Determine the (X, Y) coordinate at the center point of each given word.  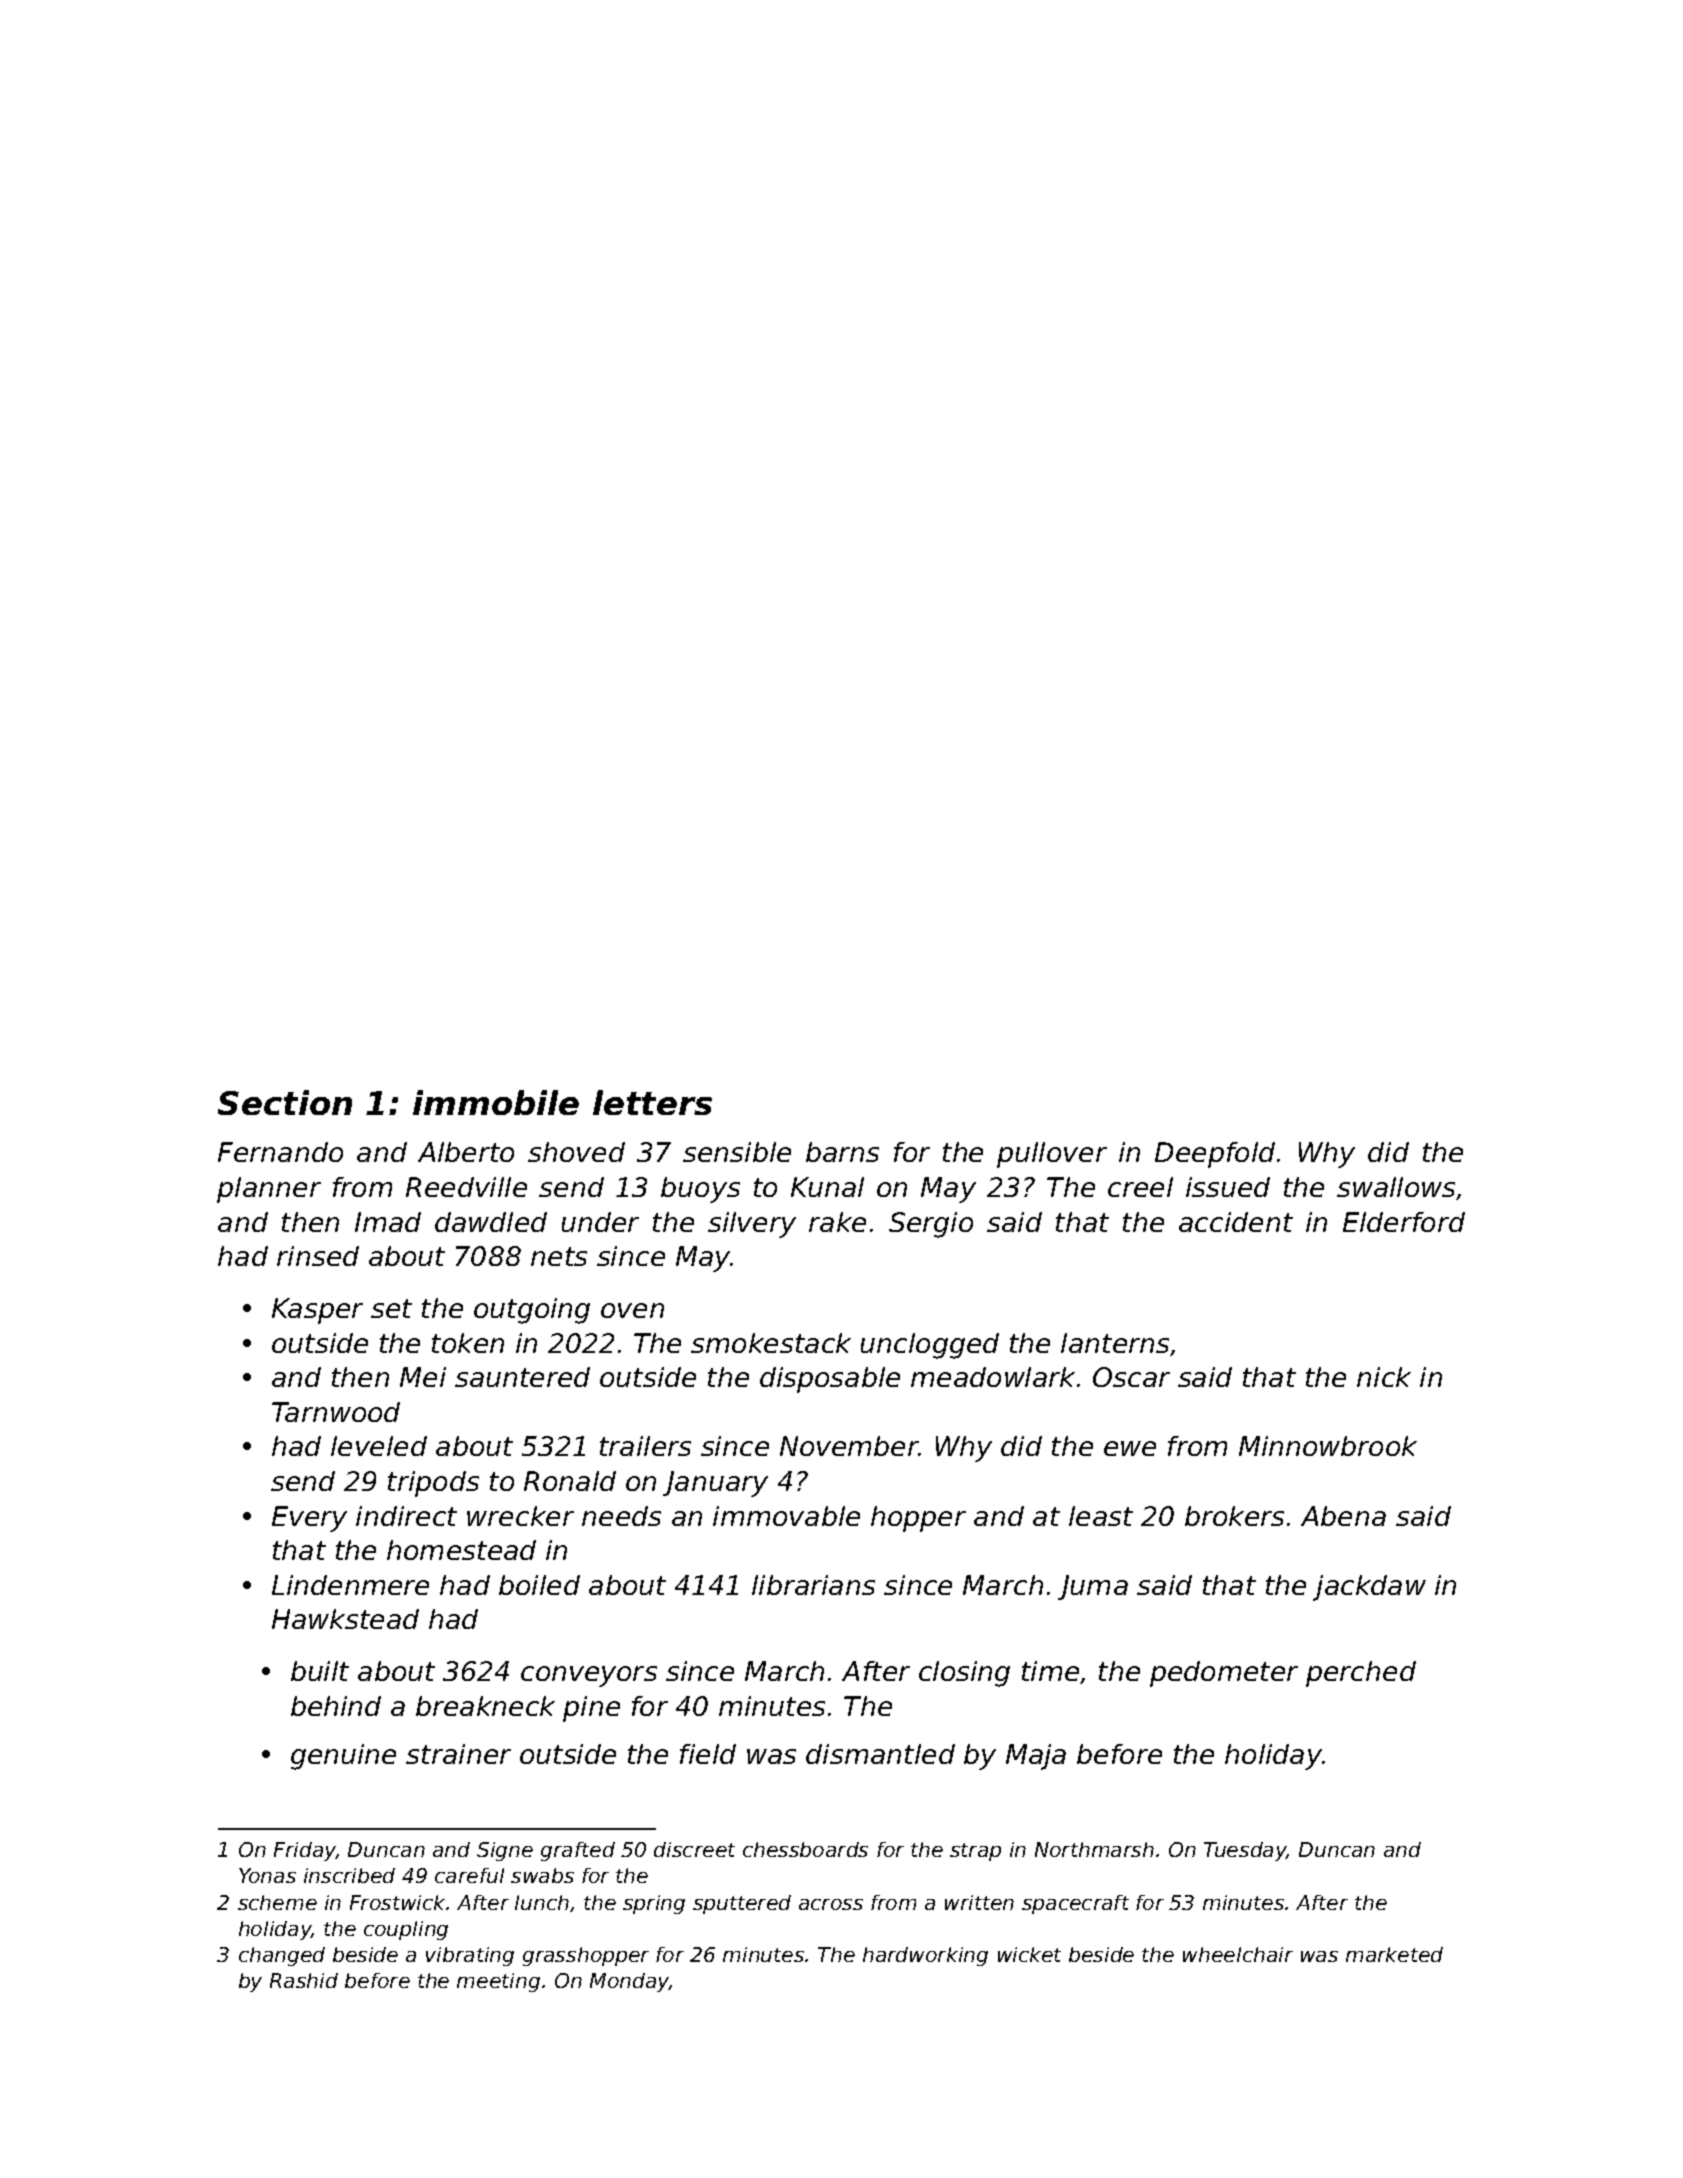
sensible (737, 1152)
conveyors (589, 1676)
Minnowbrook (1328, 1446)
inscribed (349, 1875)
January (715, 1484)
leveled (379, 1446)
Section (285, 1102)
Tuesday (1245, 1851)
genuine (343, 1757)
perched (1361, 1674)
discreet (694, 1849)
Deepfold (1215, 1155)
